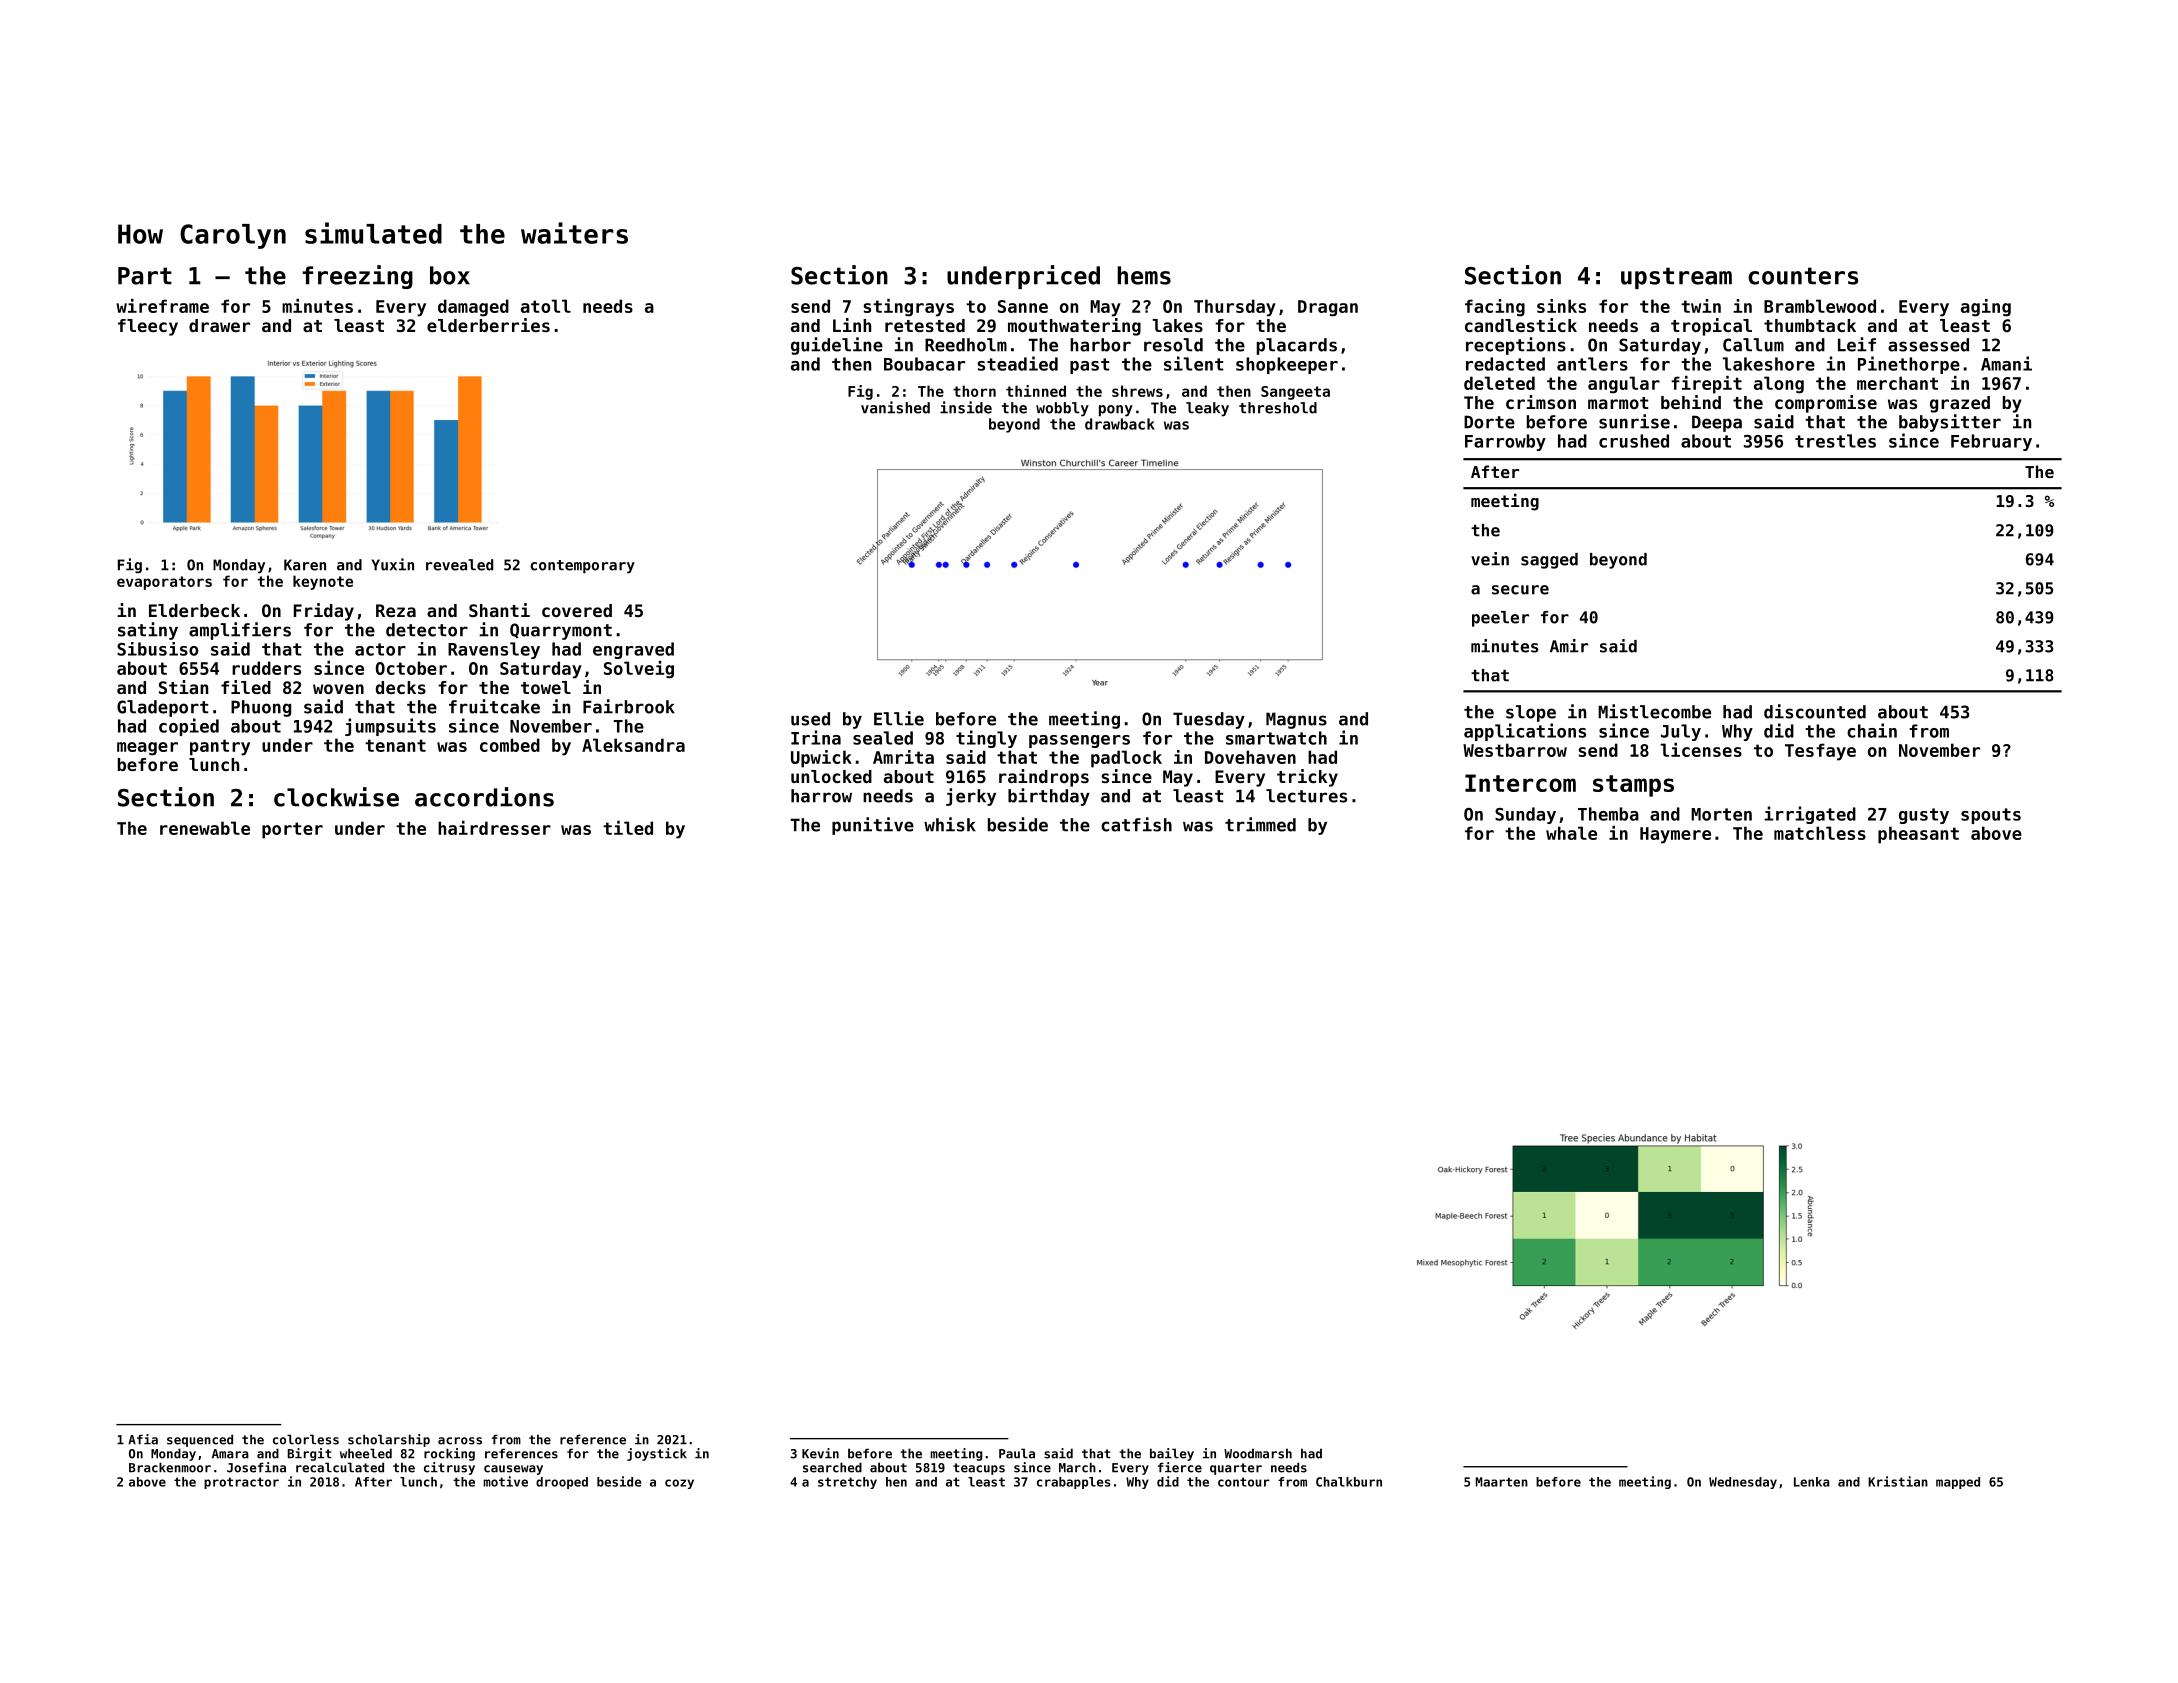 This page has height=1683, width=2178. I want to click on Lenka, so click(1812, 1482).
